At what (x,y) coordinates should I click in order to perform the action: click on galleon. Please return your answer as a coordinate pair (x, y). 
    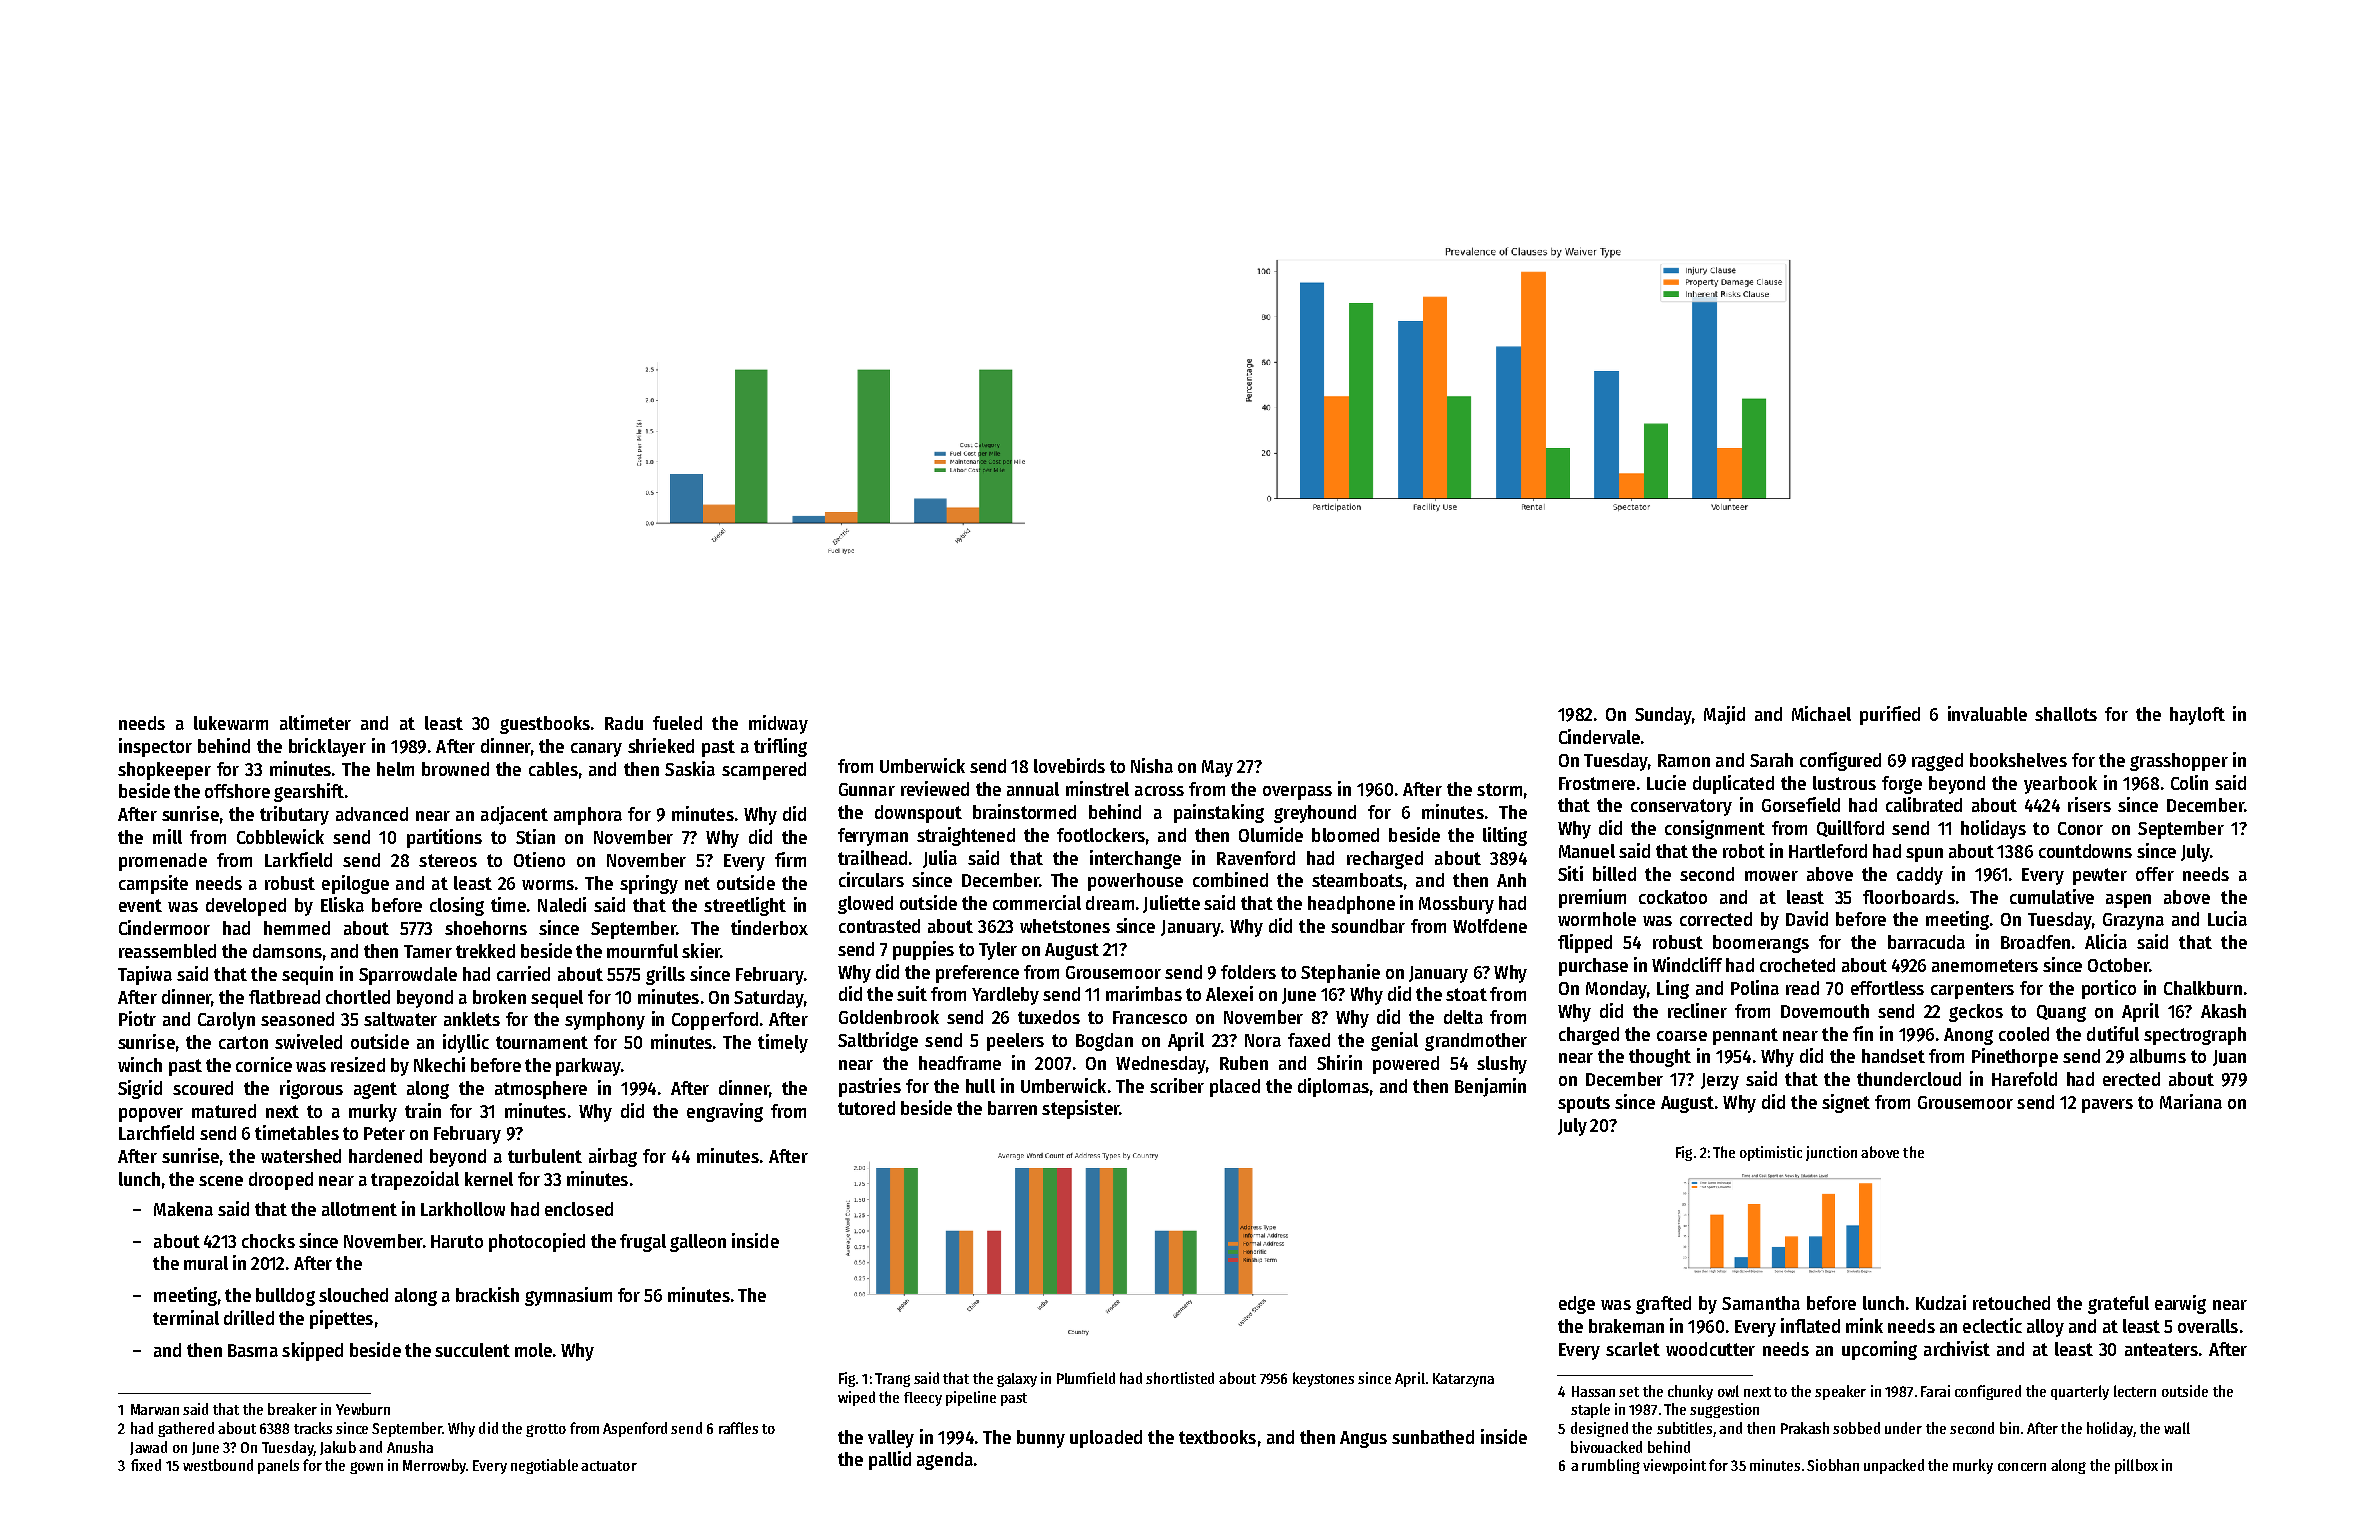
    Looking at the image, I should click on (698, 1243).
